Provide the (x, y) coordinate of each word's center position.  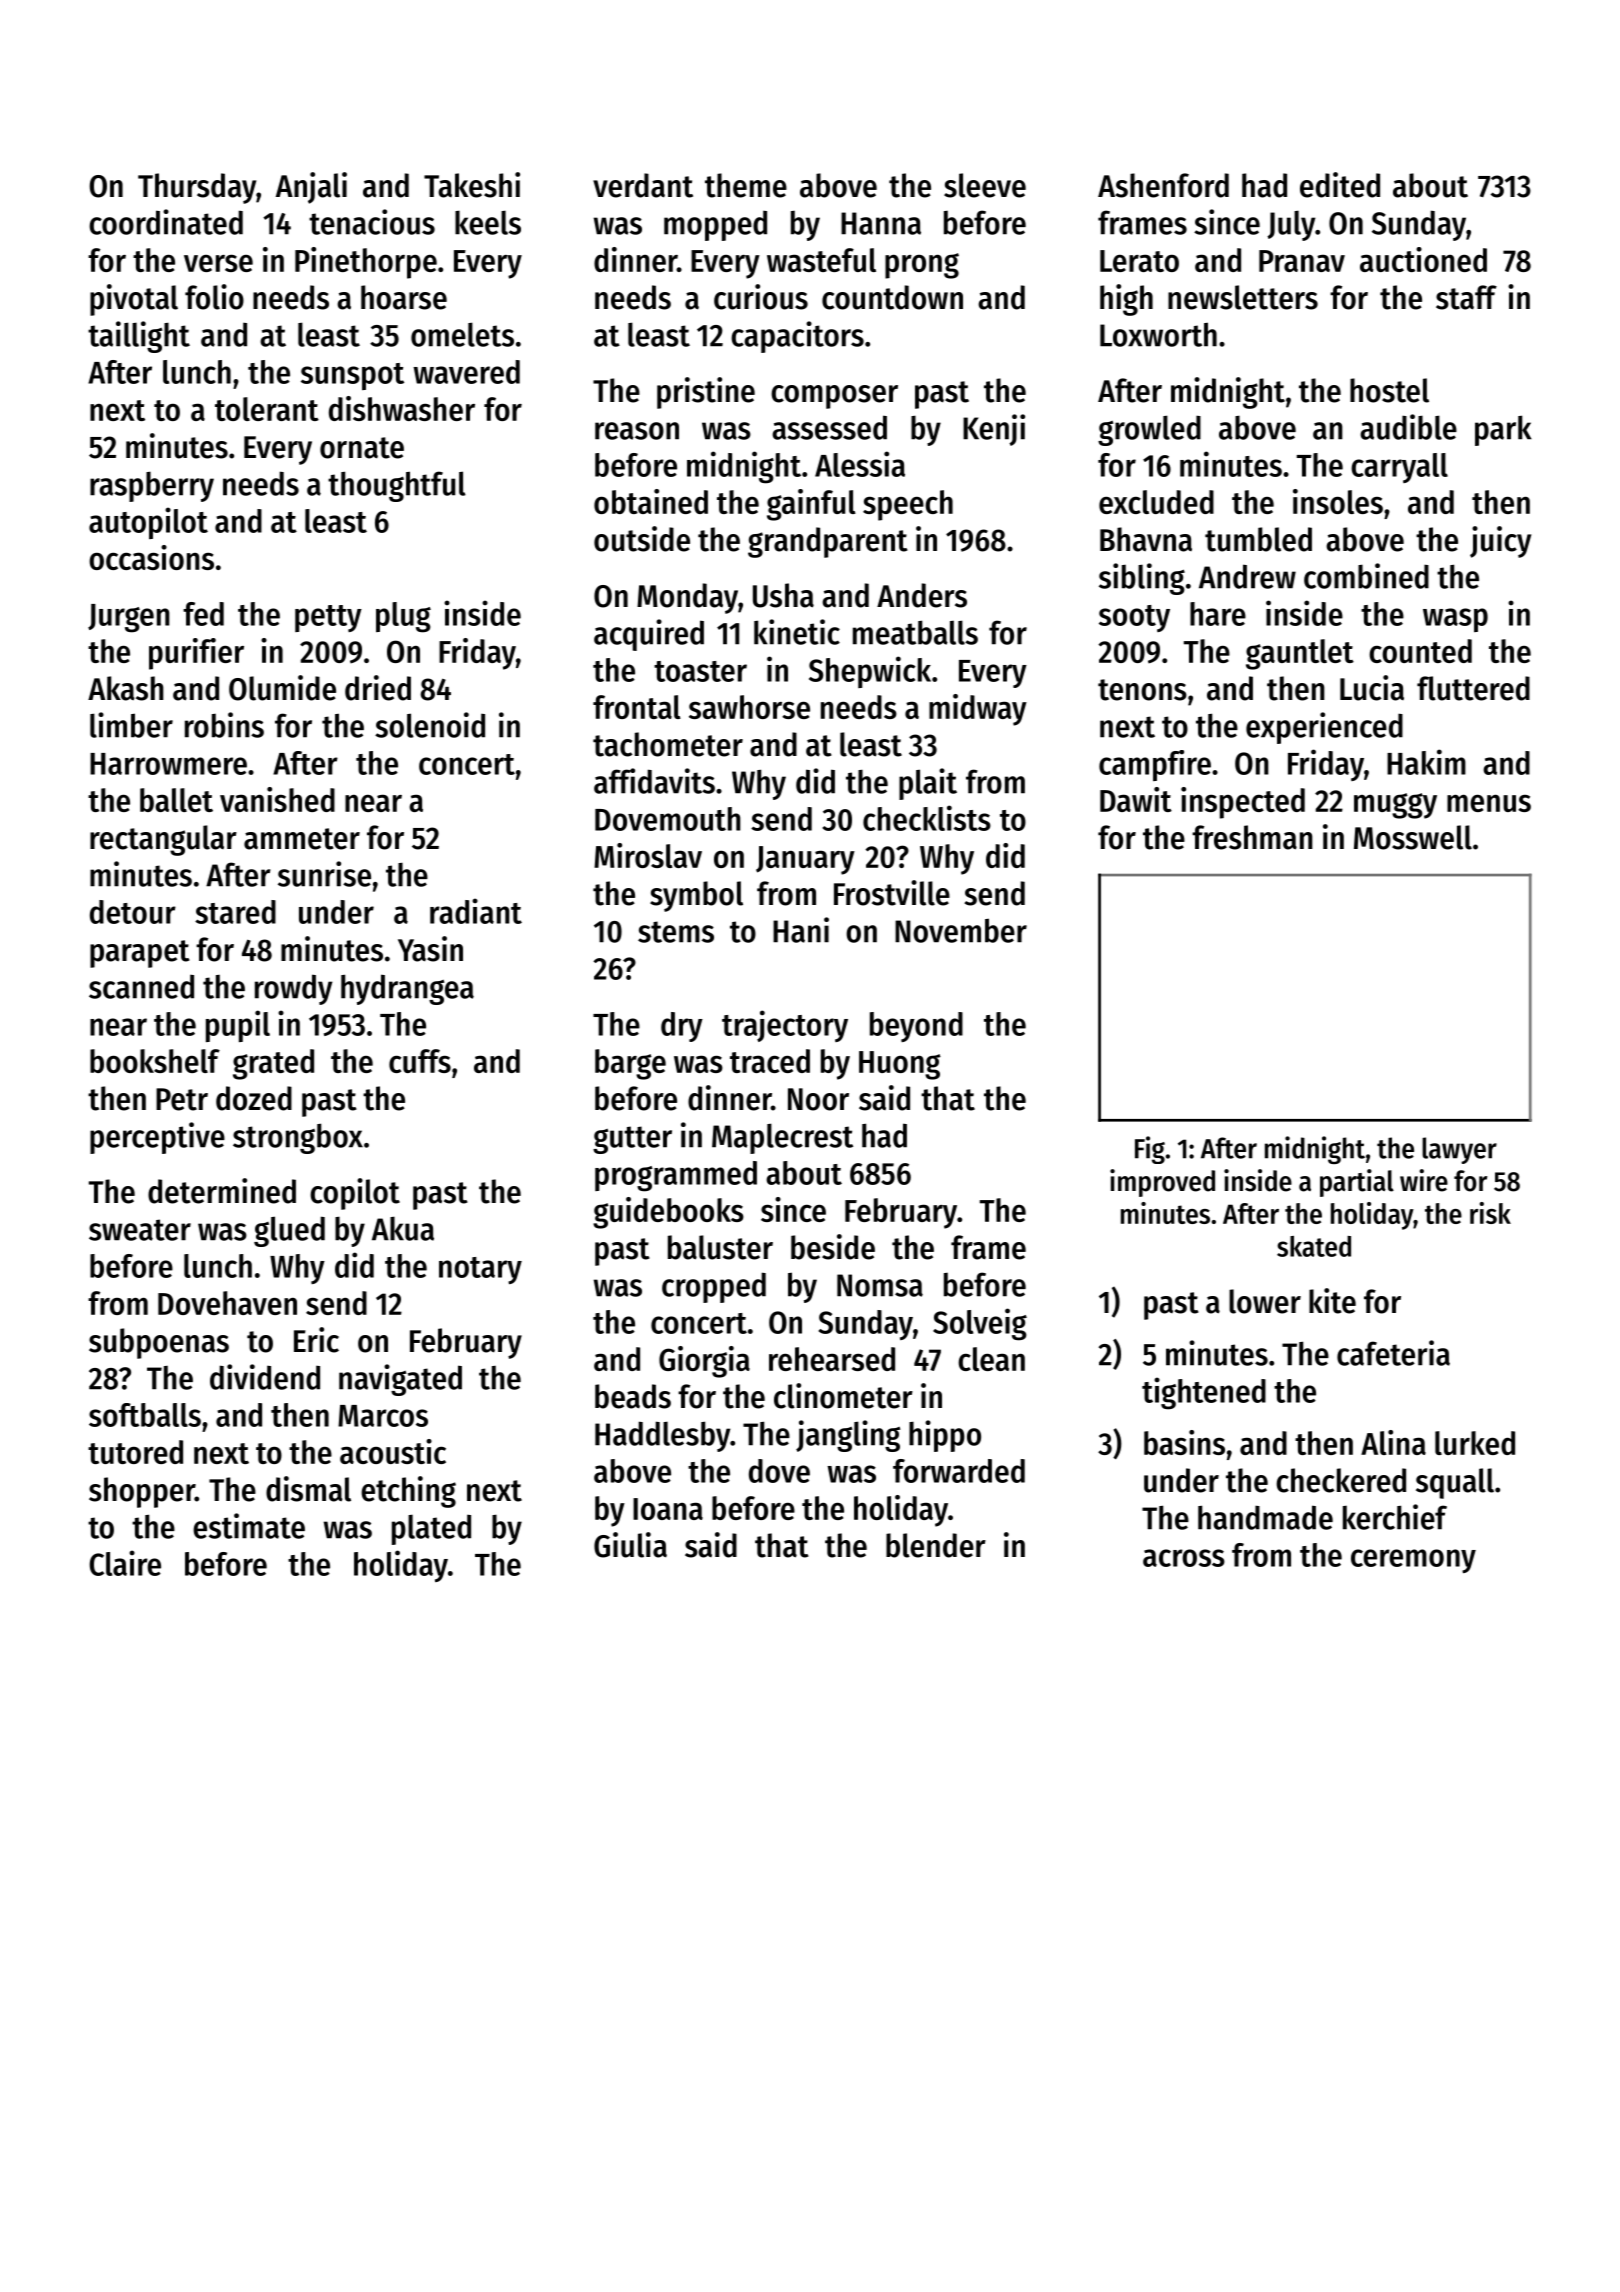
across (1184, 1558)
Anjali (311, 188)
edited (1340, 185)
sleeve (985, 185)
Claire (125, 1563)
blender (936, 1545)
